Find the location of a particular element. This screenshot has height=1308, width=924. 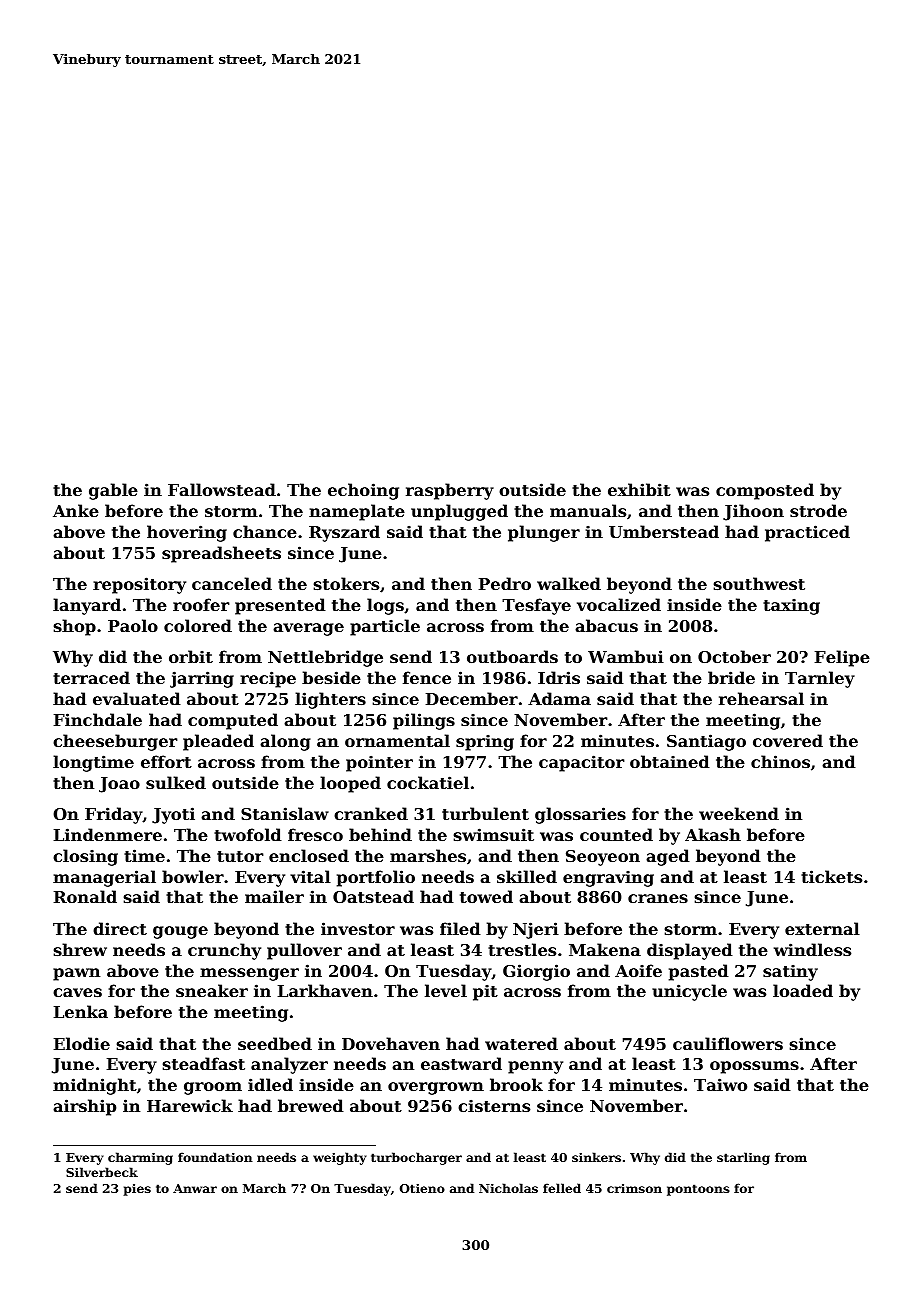

Otieno is located at coordinates (422, 1188).
